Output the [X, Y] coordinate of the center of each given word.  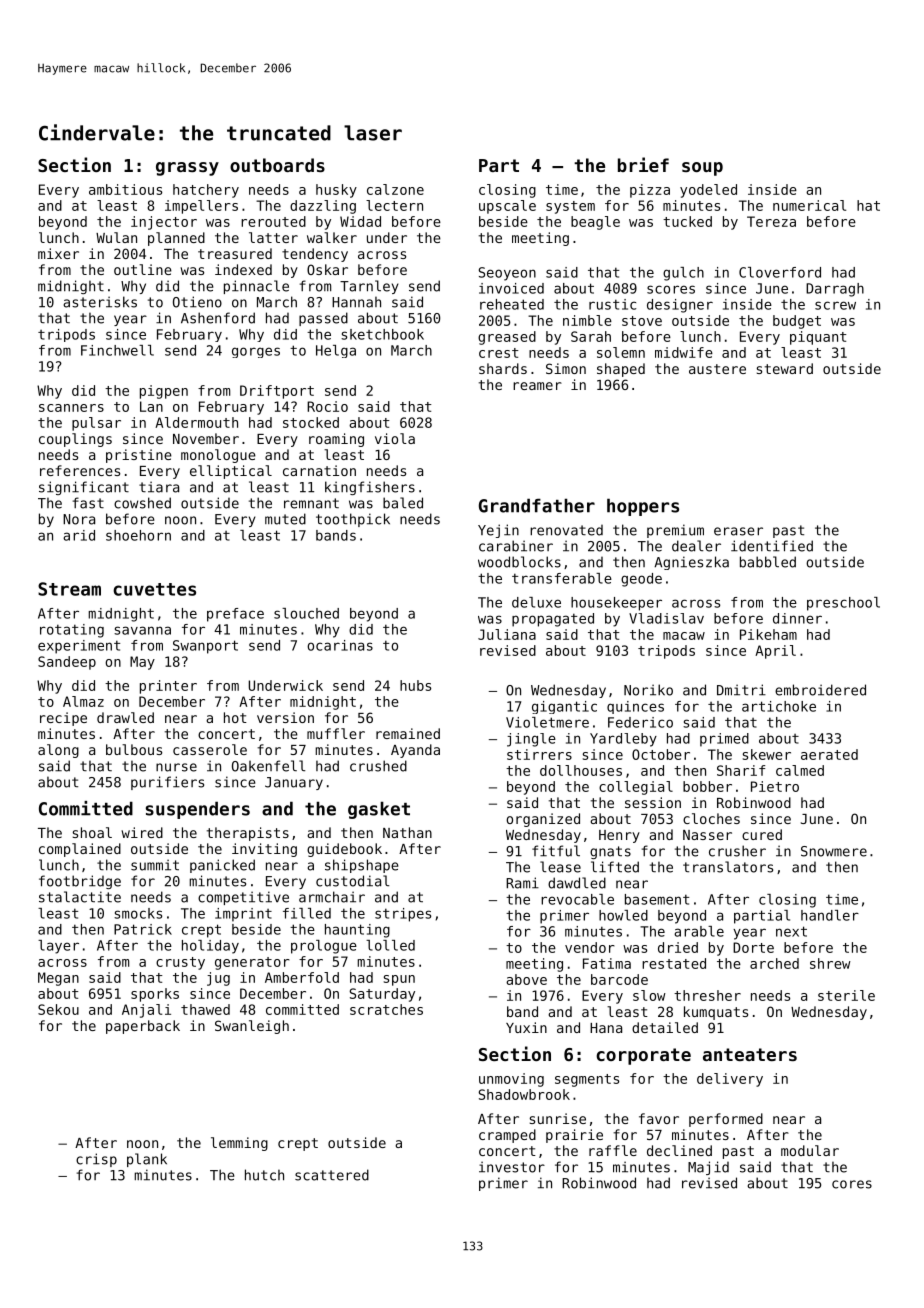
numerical [809, 205]
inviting [264, 850]
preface [235, 615]
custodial [352, 881]
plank [147, 1160]
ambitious [125, 189]
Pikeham [768, 634]
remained [408, 733]
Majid [708, 1168]
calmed [800, 770]
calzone [395, 189]
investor [512, 1167]
